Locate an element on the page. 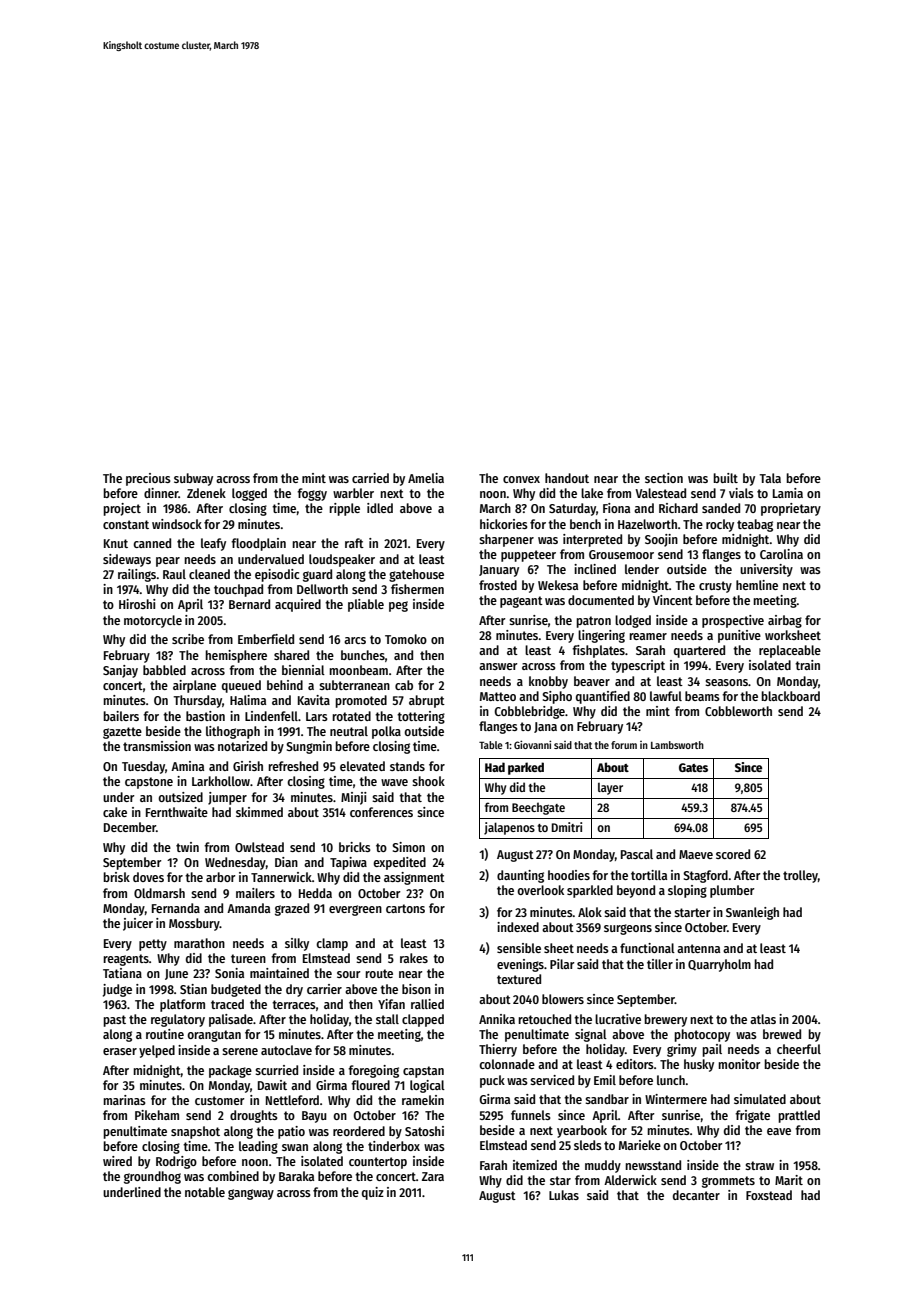  section is located at coordinates (664, 478).
